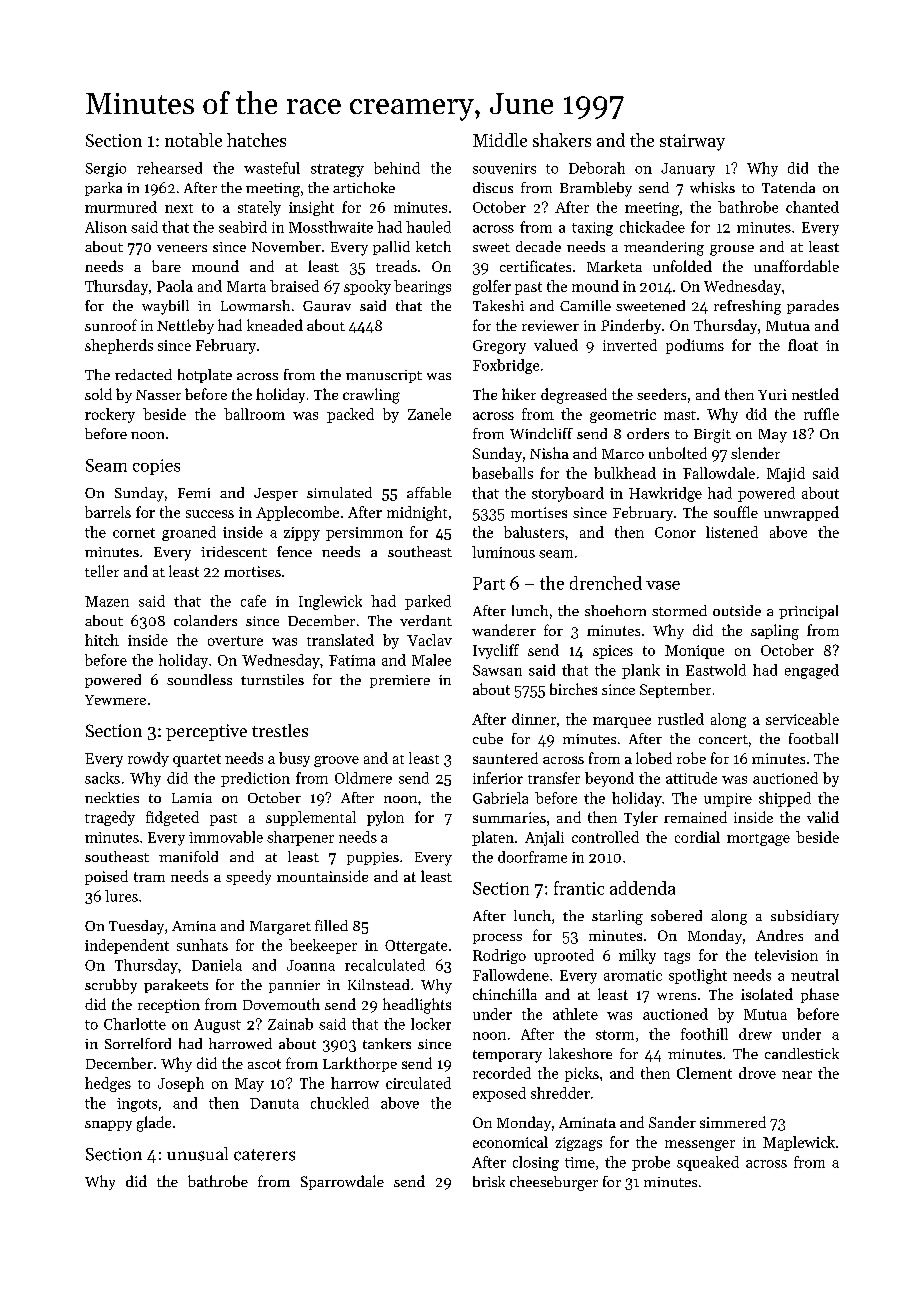 The image size is (924, 1308). Describe the element at coordinates (418, 1083) in the screenshot. I see `circulated` at that location.
